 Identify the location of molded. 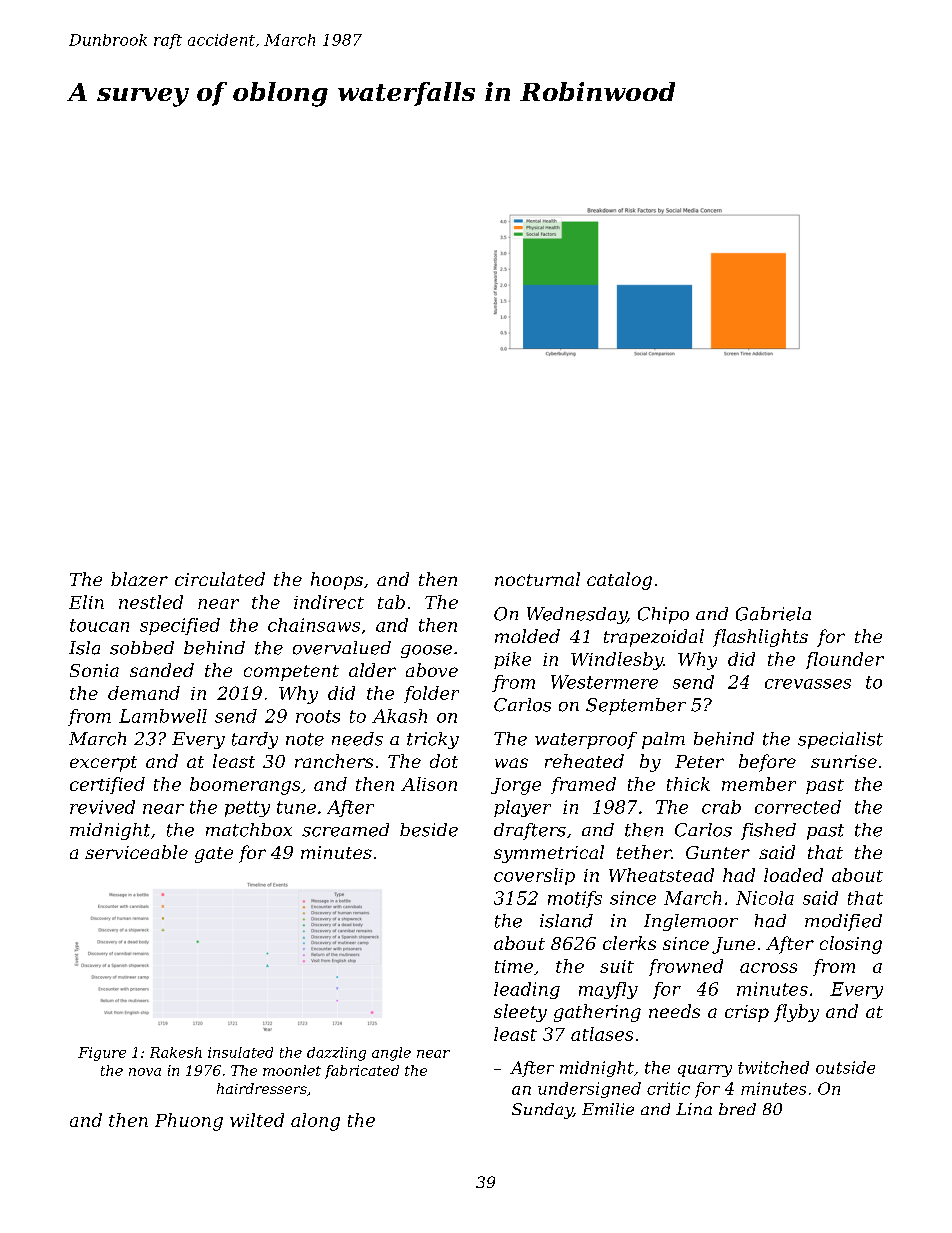
(527, 636).
